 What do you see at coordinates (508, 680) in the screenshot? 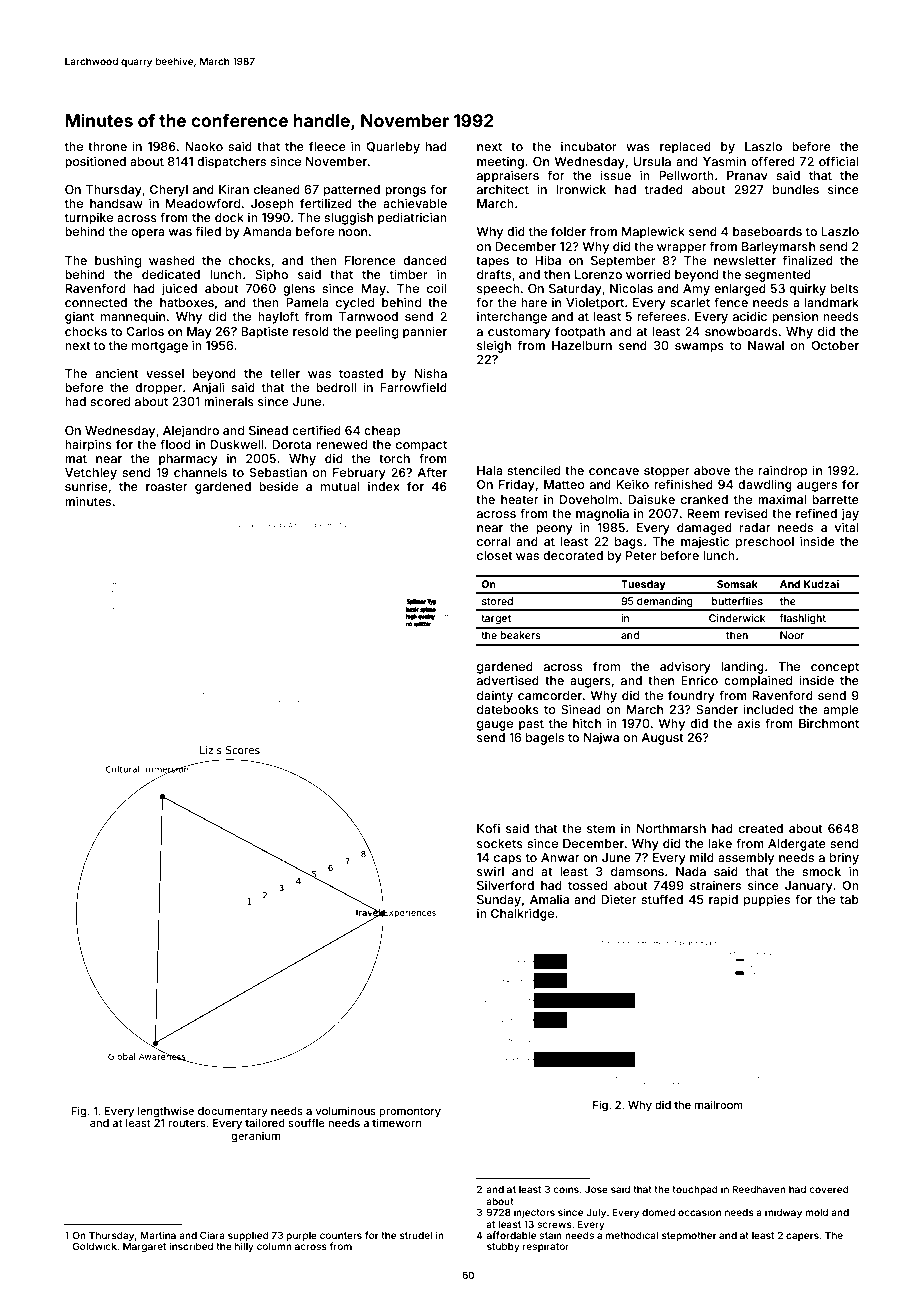
I see `advertised` at bounding box center [508, 680].
